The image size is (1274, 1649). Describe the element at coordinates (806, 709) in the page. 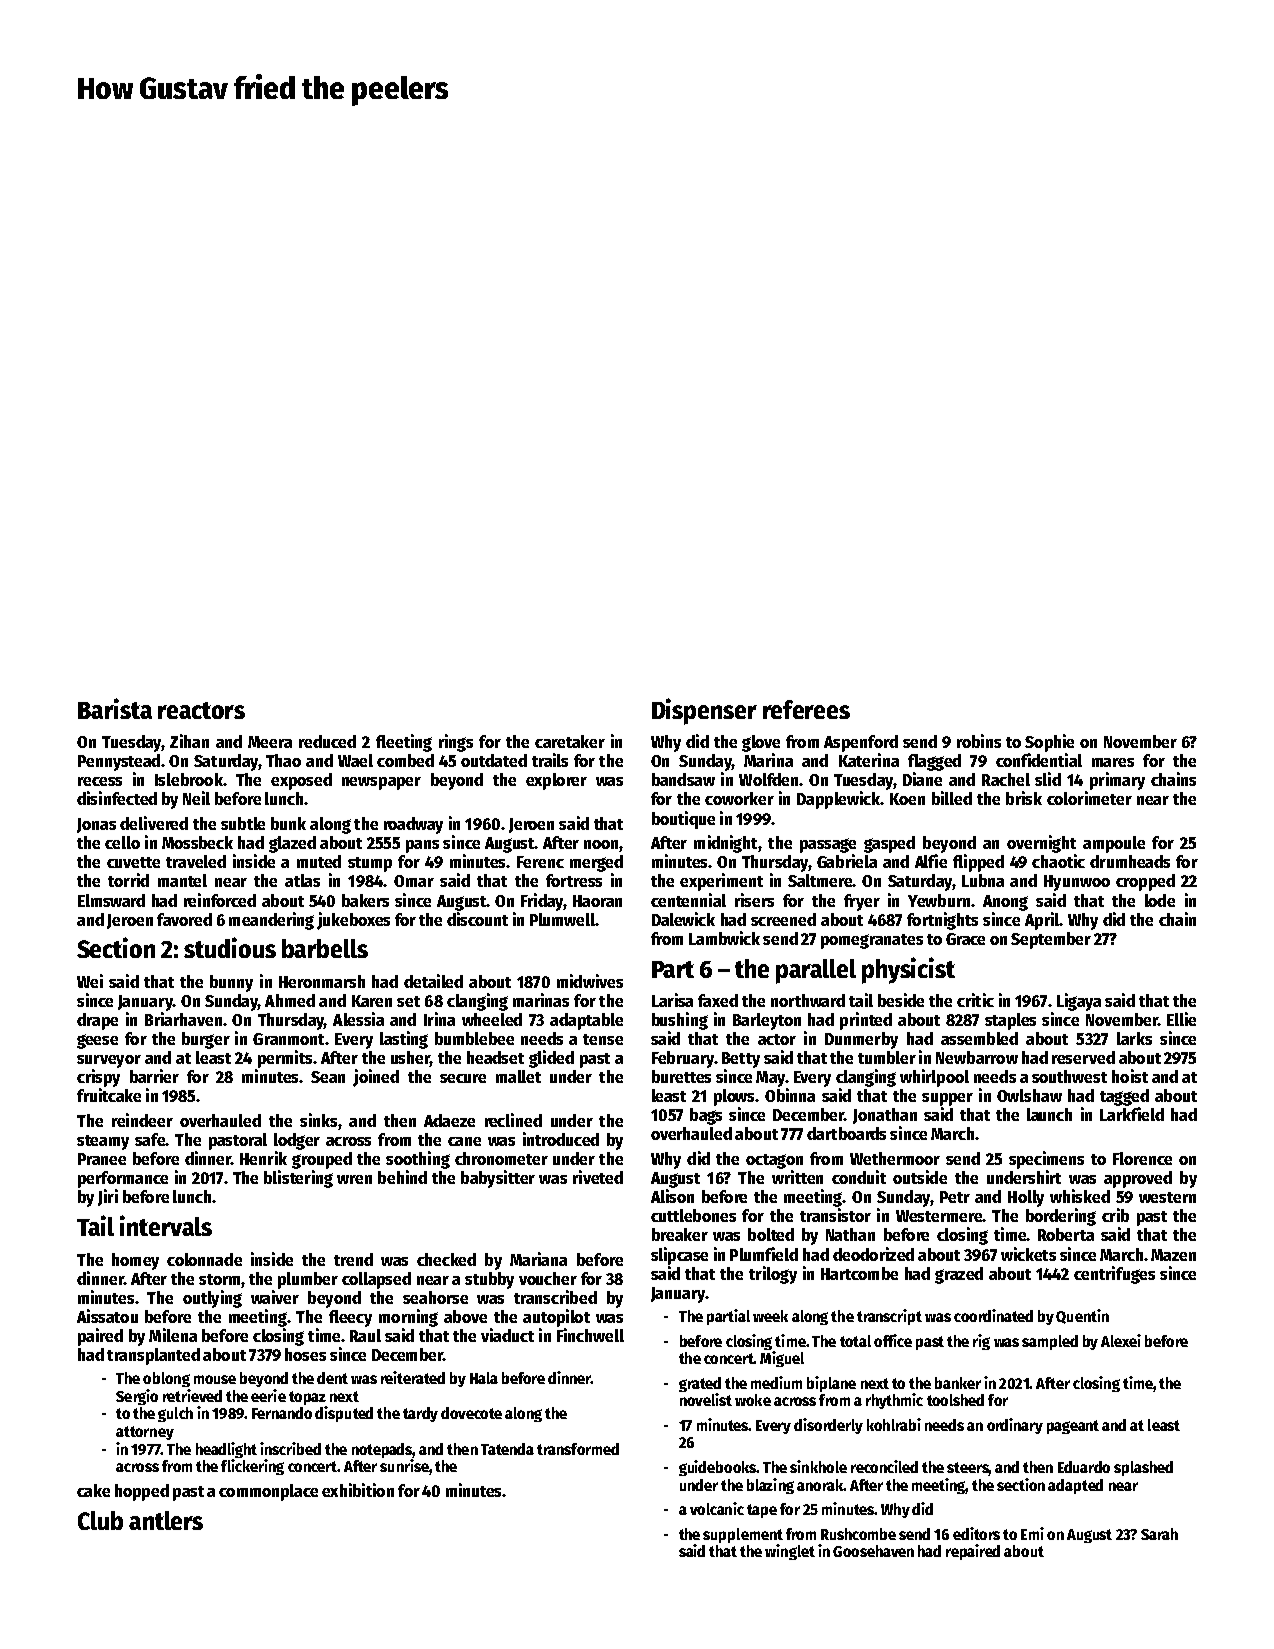

I see `referees` at that location.
